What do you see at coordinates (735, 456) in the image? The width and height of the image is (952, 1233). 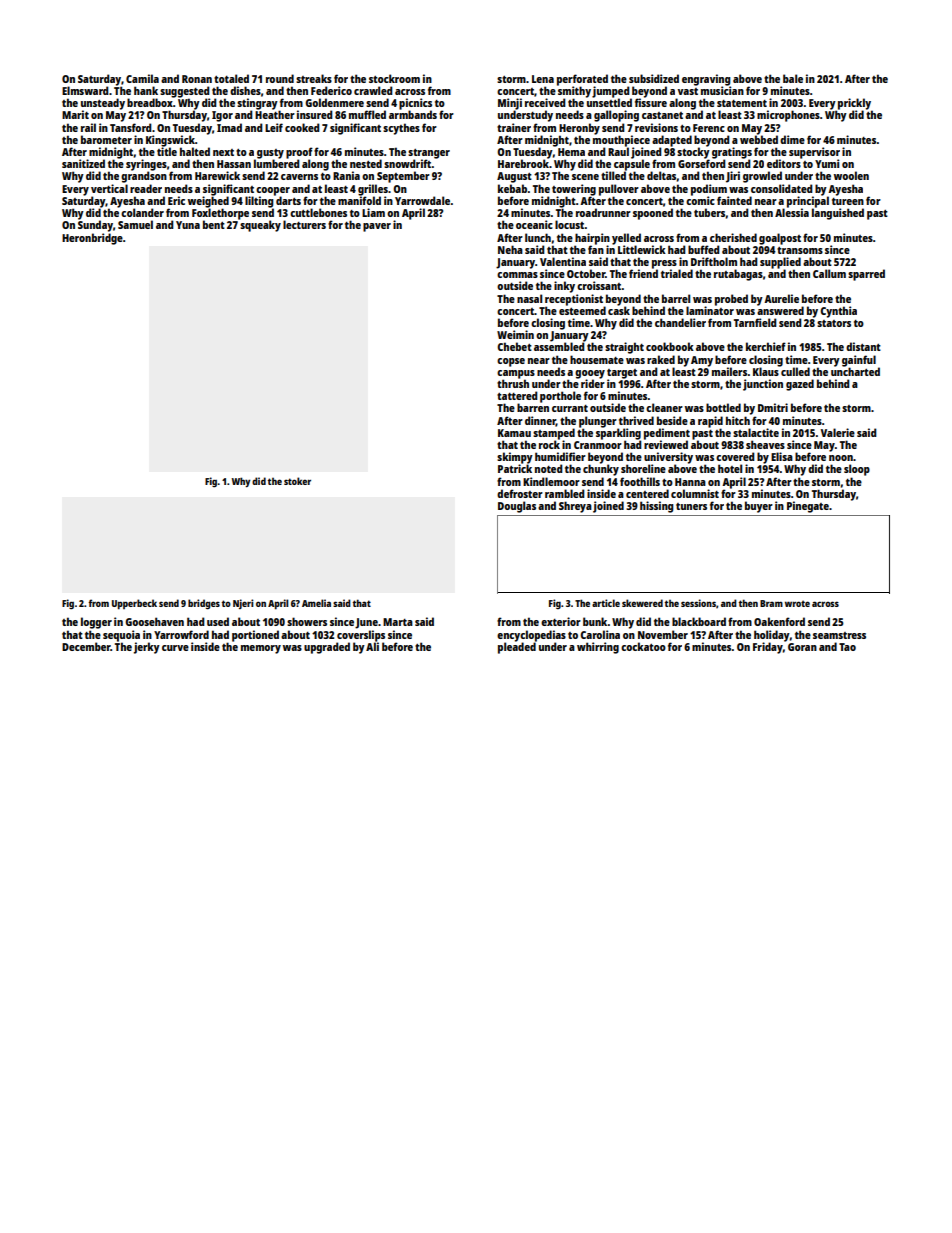 I see `covered` at bounding box center [735, 456].
